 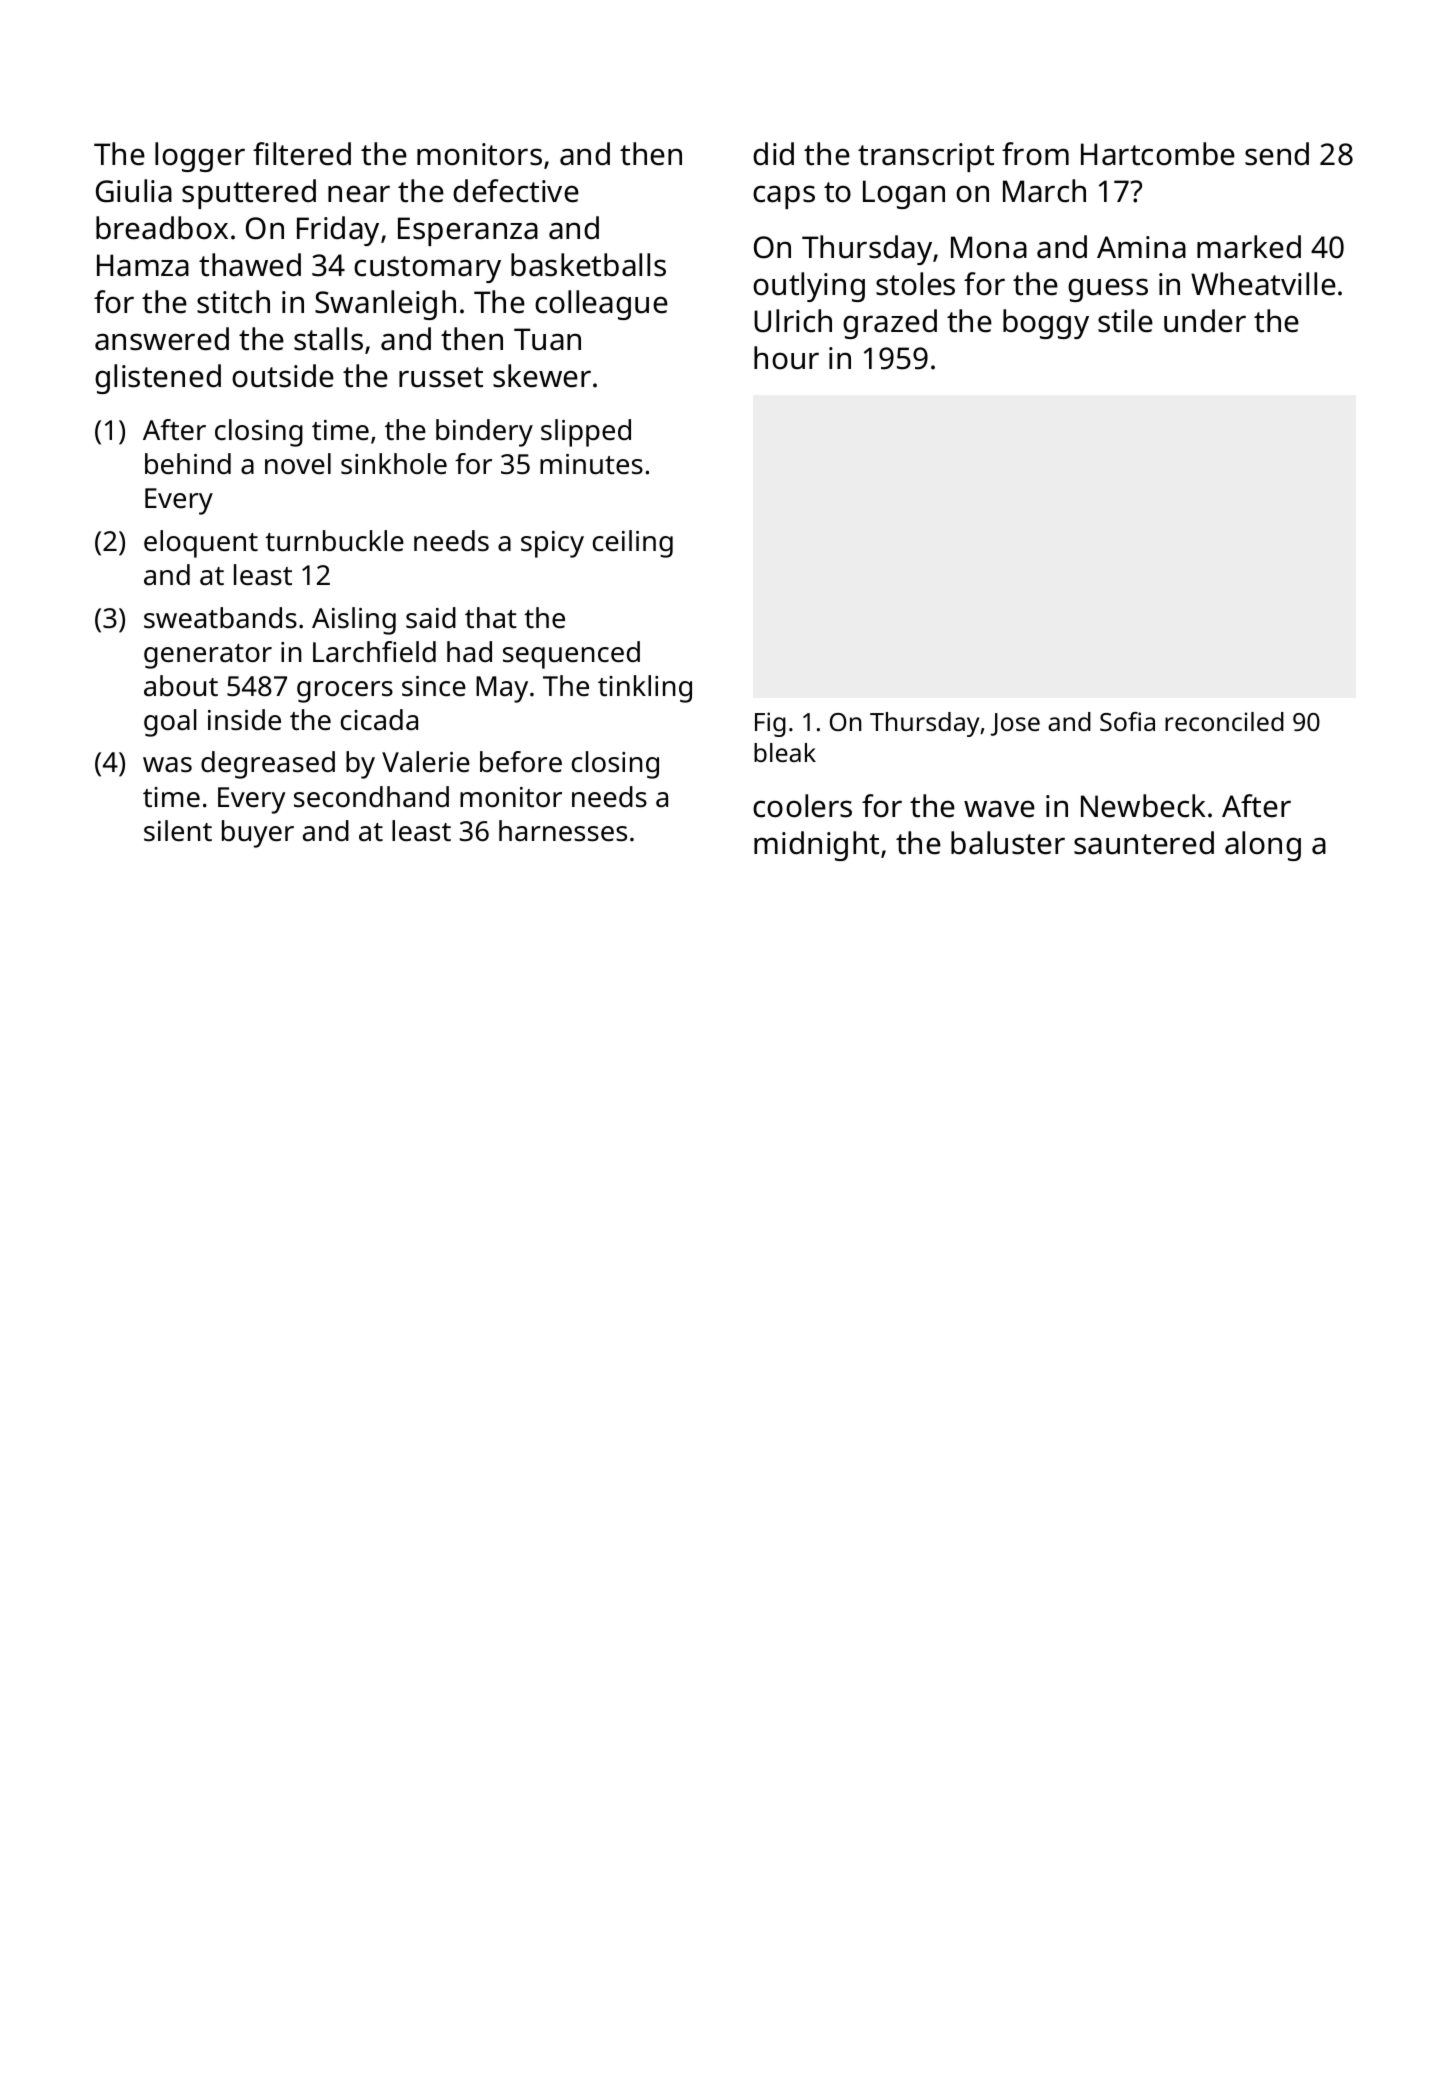 I want to click on breadbox, so click(x=162, y=228).
